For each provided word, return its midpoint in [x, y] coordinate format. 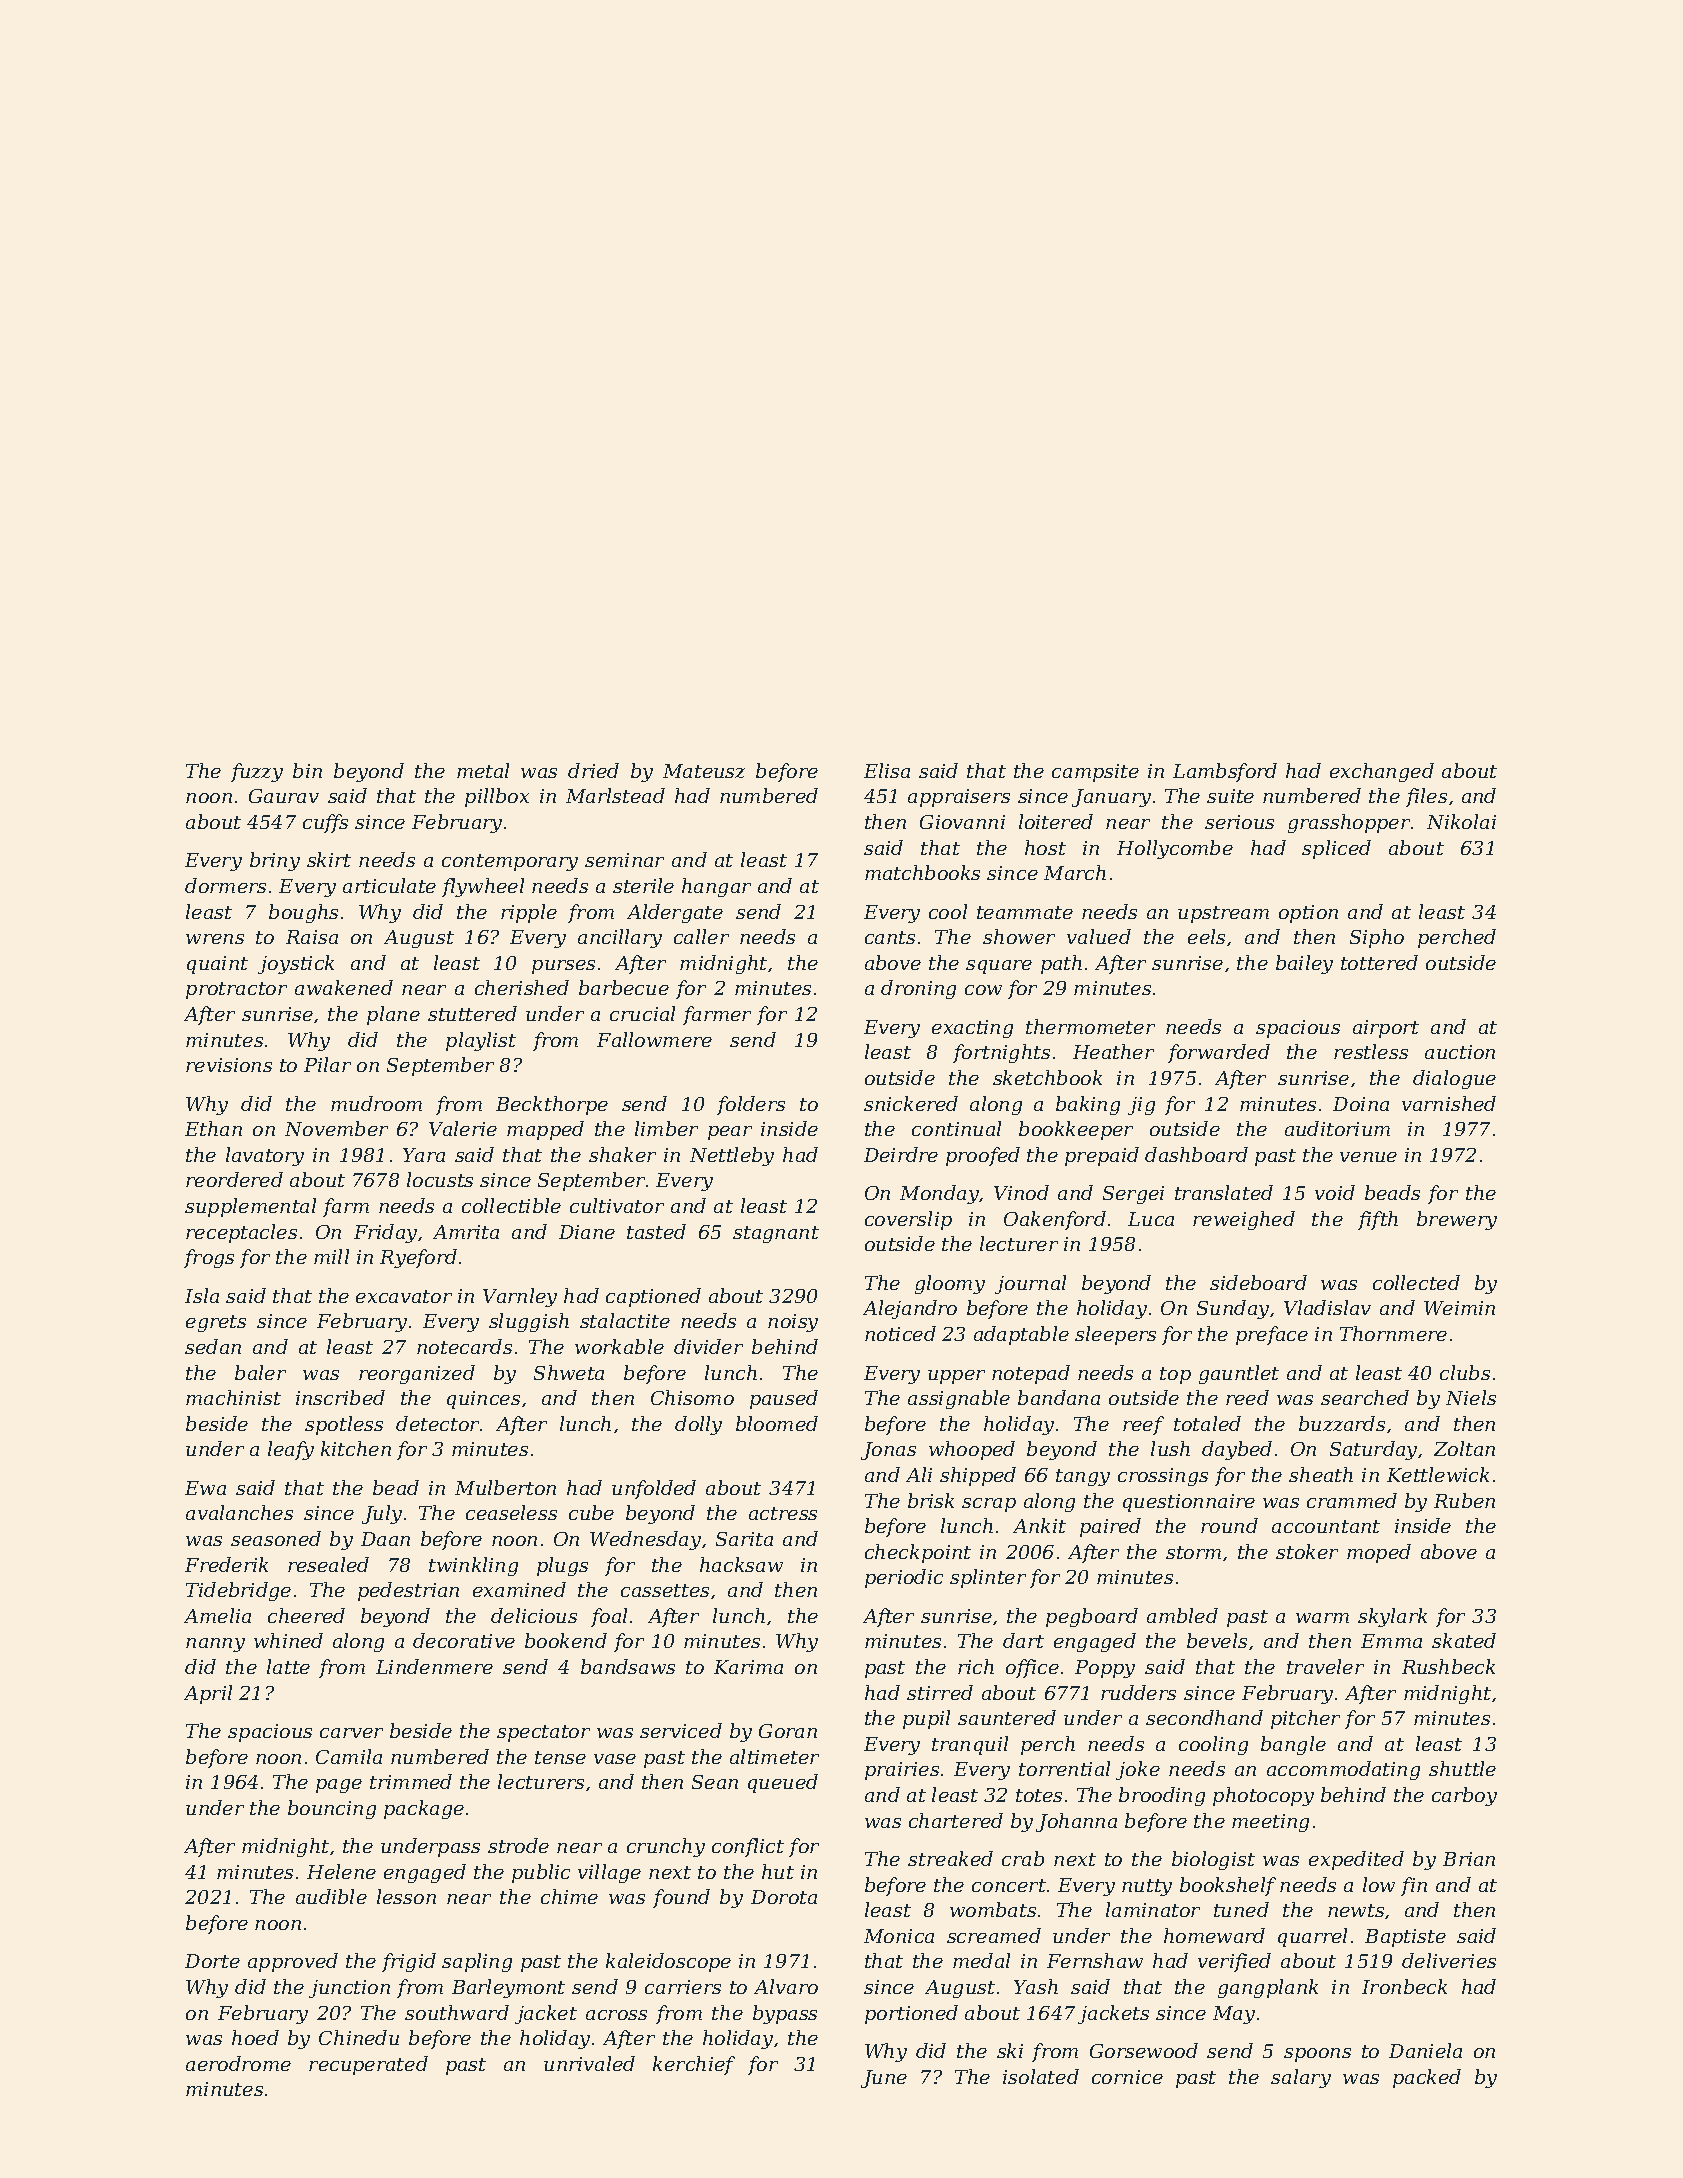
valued [1099, 936]
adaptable [1021, 1335]
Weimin [1459, 1308]
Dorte [212, 1961]
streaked [950, 1858]
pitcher [1305, 1719]
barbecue [624, 987]
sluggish [529, 1322]
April [208, 1694]
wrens [215, 939]
